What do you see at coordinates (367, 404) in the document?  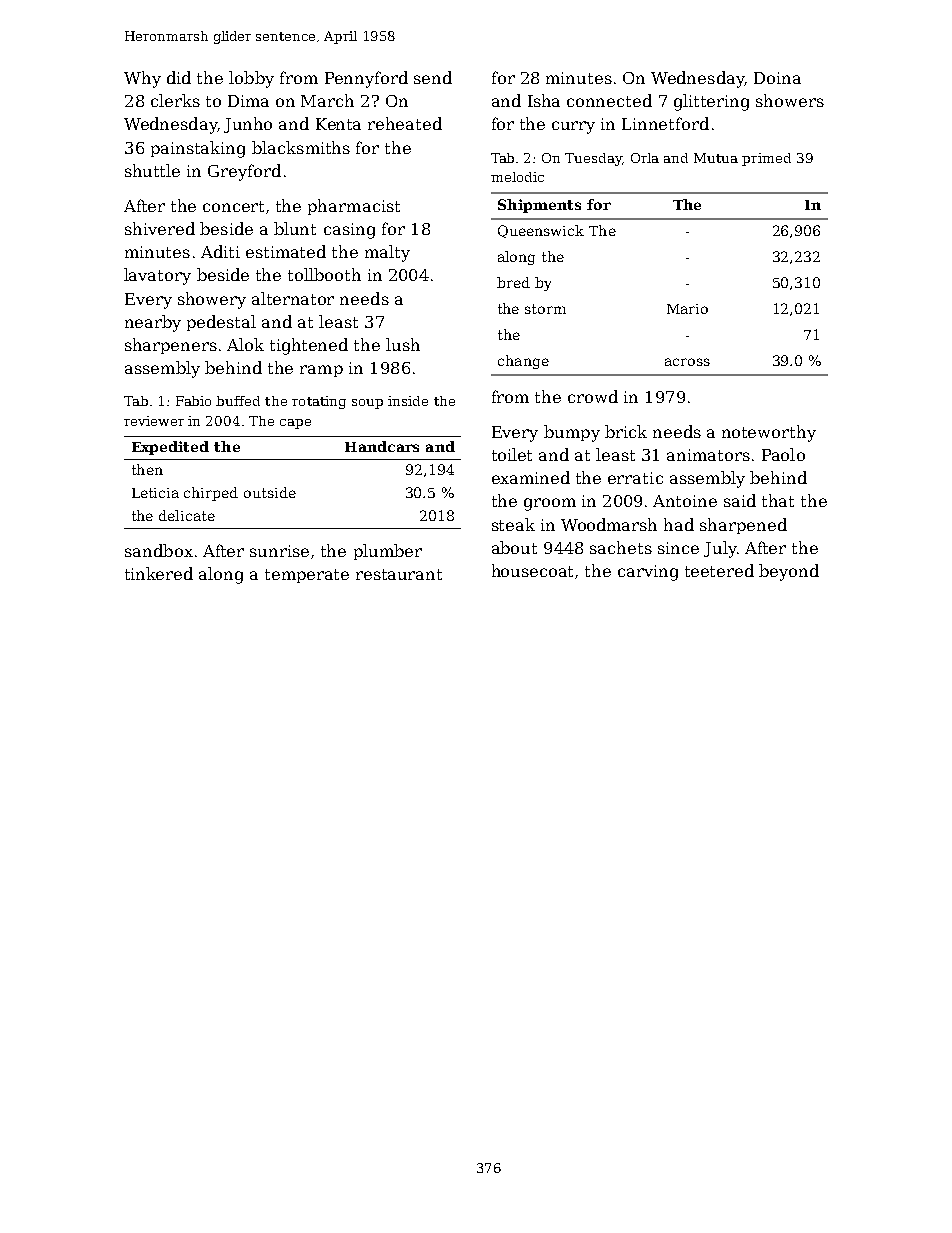 I see `soup` at bounding box center [367, 404].
